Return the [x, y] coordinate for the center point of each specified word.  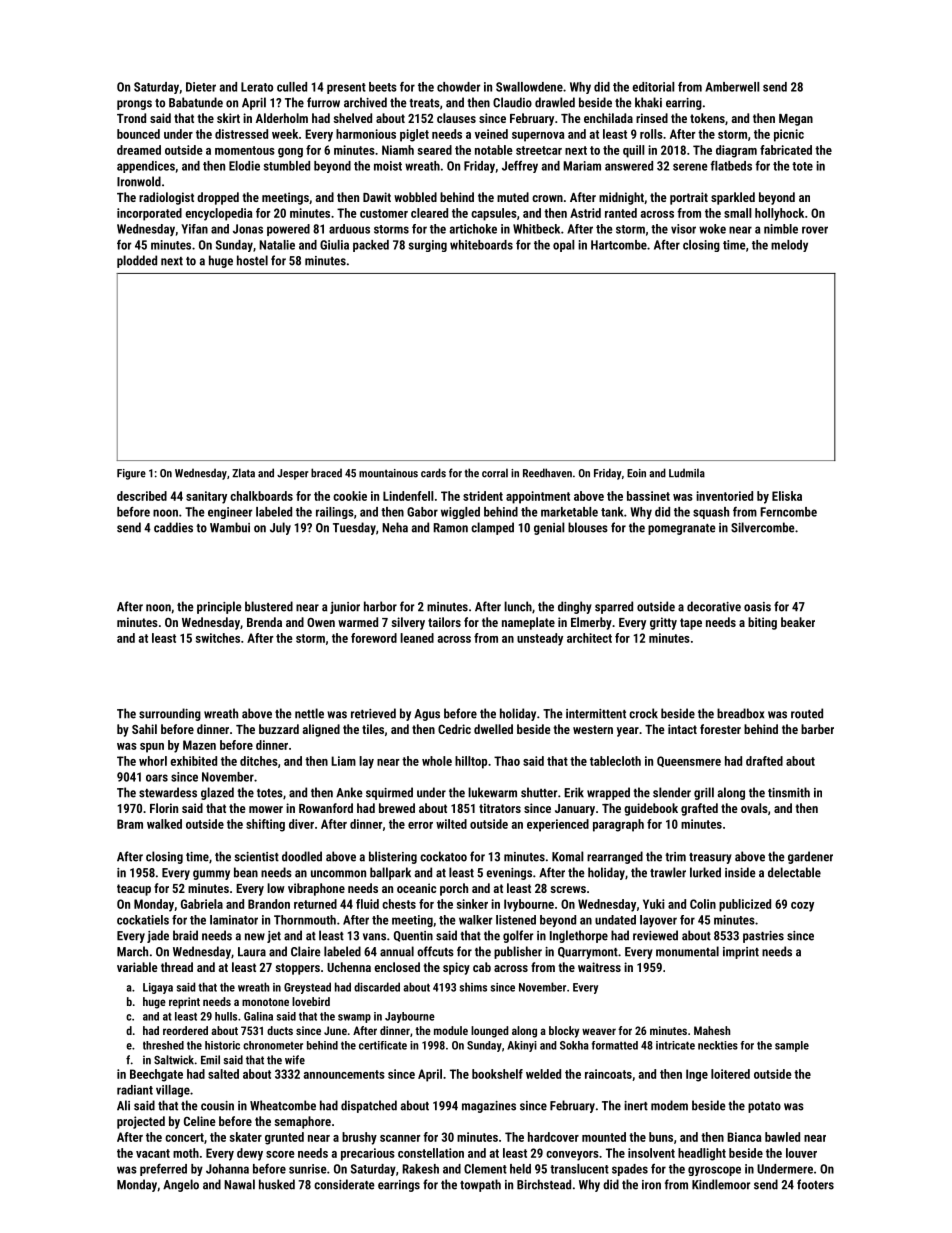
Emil [210, 1060]
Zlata [243, 473]
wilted [451, 824]
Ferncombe [788, 512]
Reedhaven [547, 473]
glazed [217, 793]
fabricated [786, 150]
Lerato [257, 87]
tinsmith [789, 792]
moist [388, 166]
